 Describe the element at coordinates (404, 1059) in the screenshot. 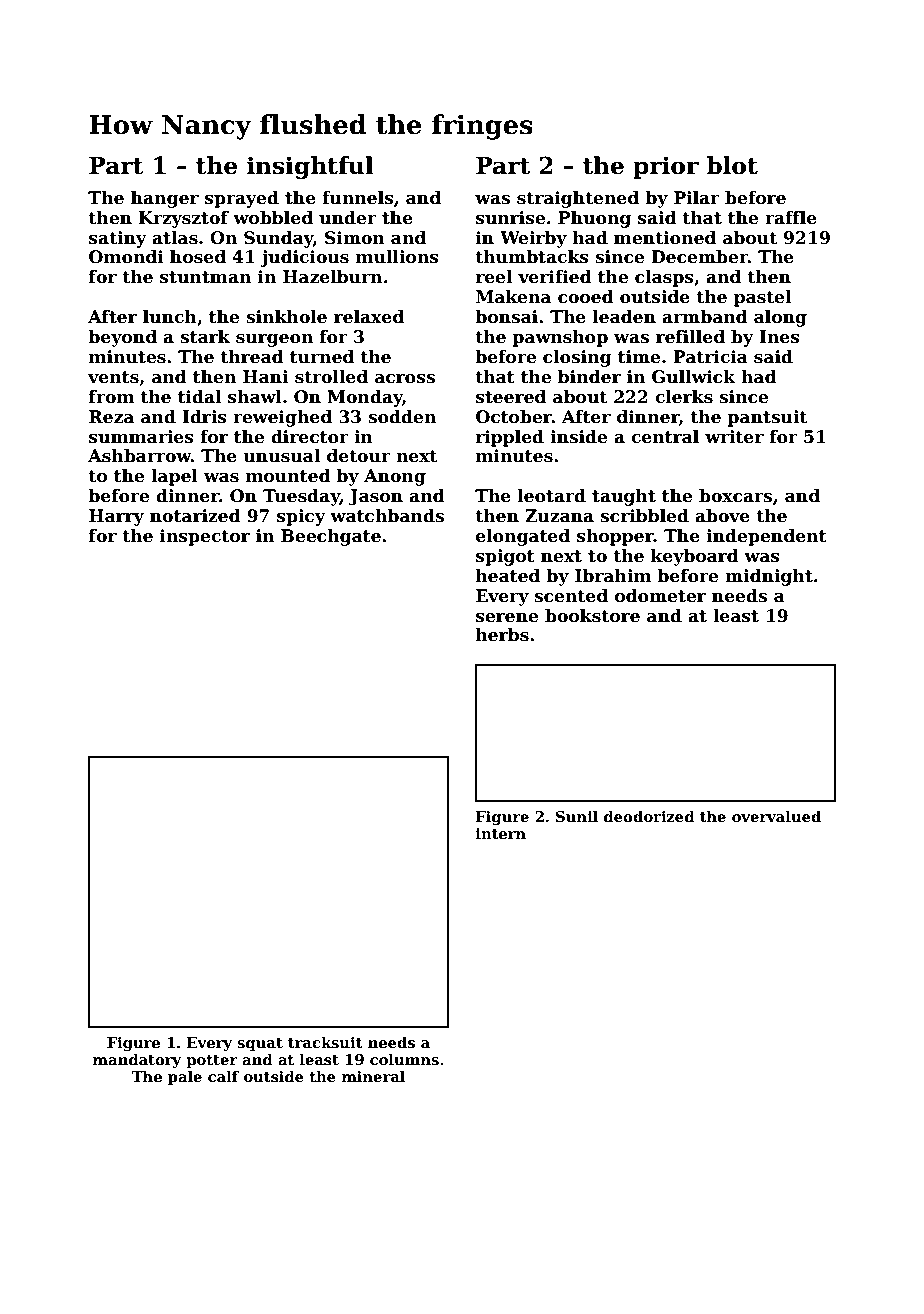

I see `columns` at that location.
